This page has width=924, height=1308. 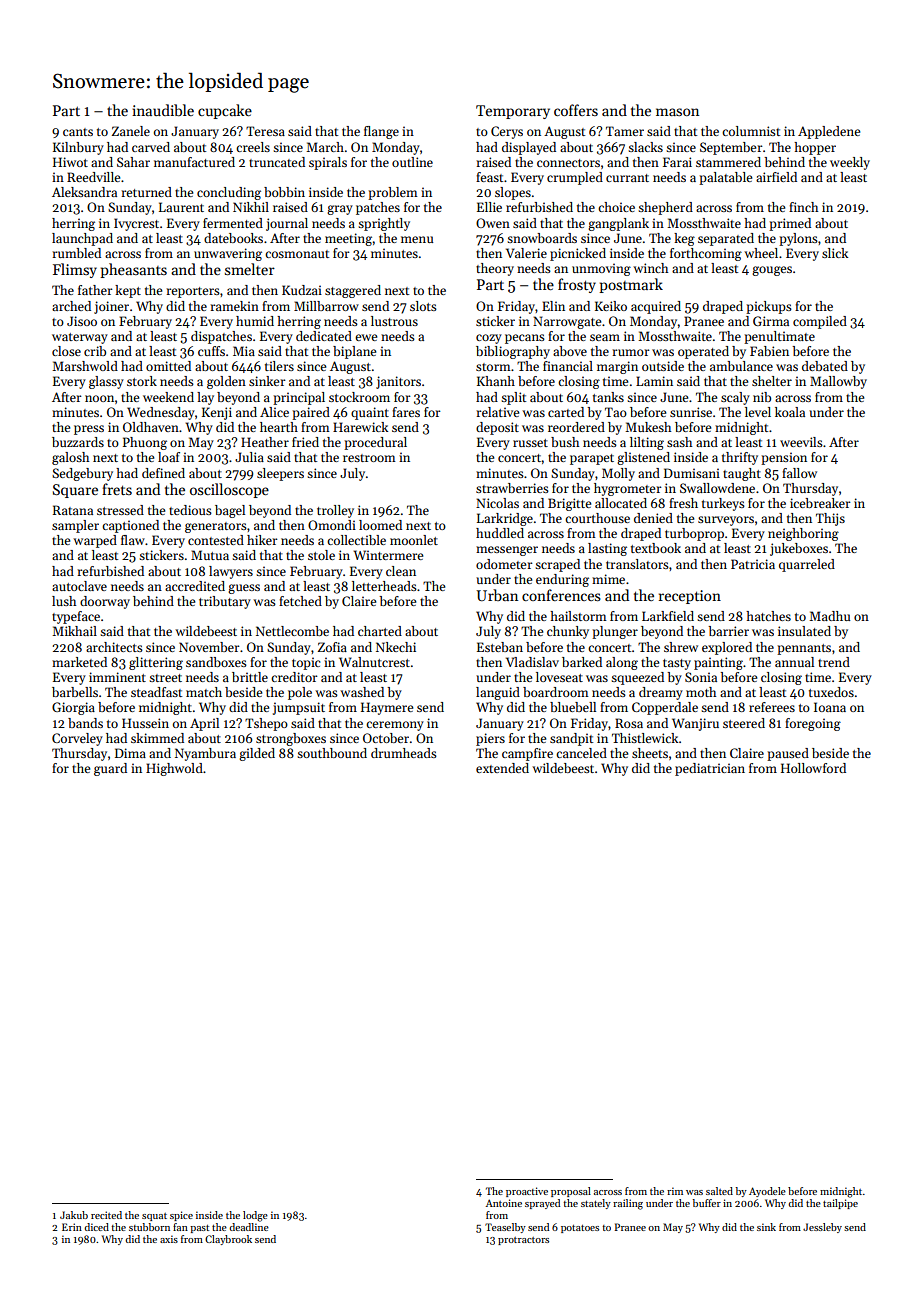 I want to click on slots, so click(x=423, y=306).
